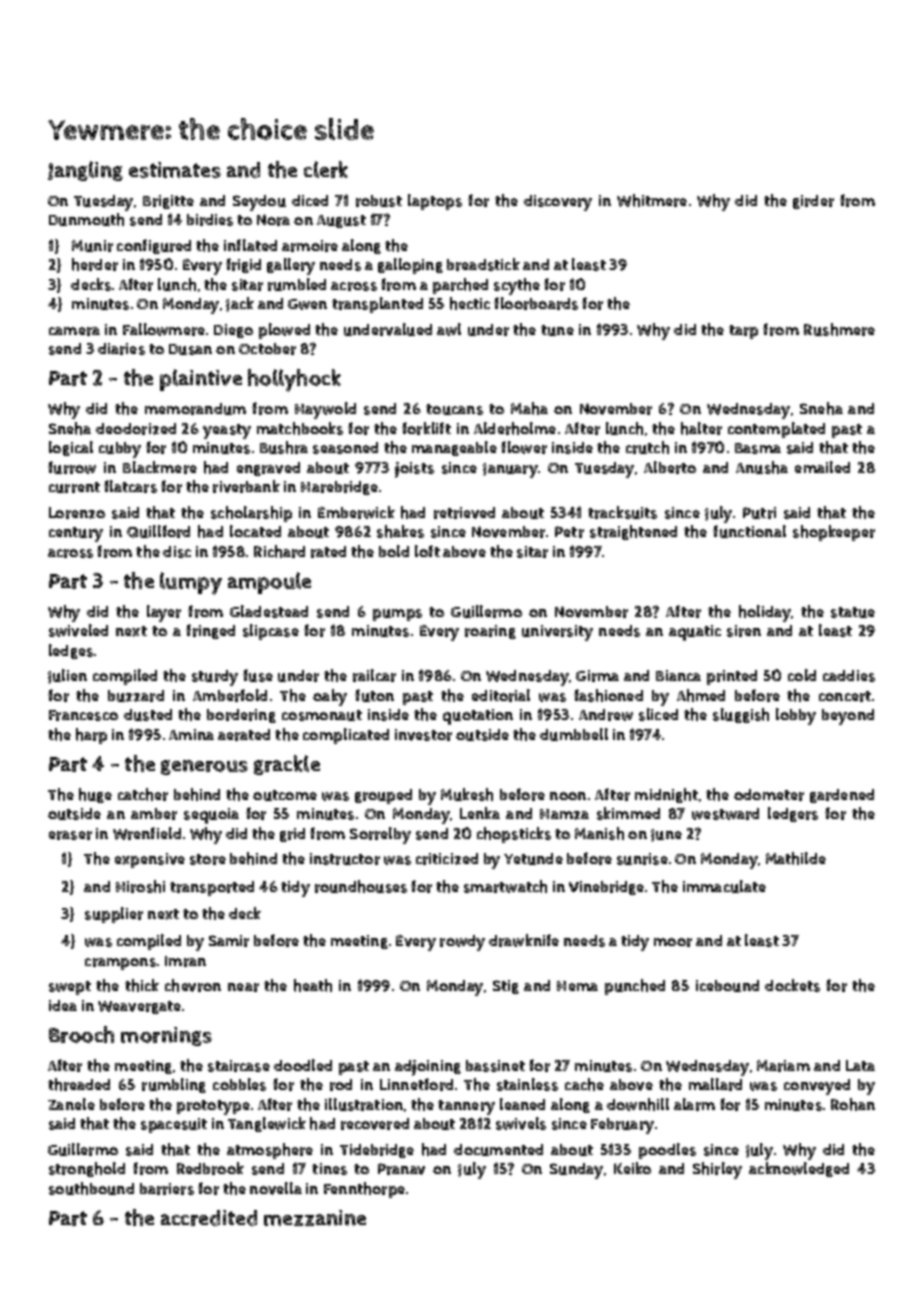 The width and height of the screenshot is (924, 1308). What do you see at coordinates (802, 675) in the screenshot?
I see `cold` at bounding box center [802, 675].
